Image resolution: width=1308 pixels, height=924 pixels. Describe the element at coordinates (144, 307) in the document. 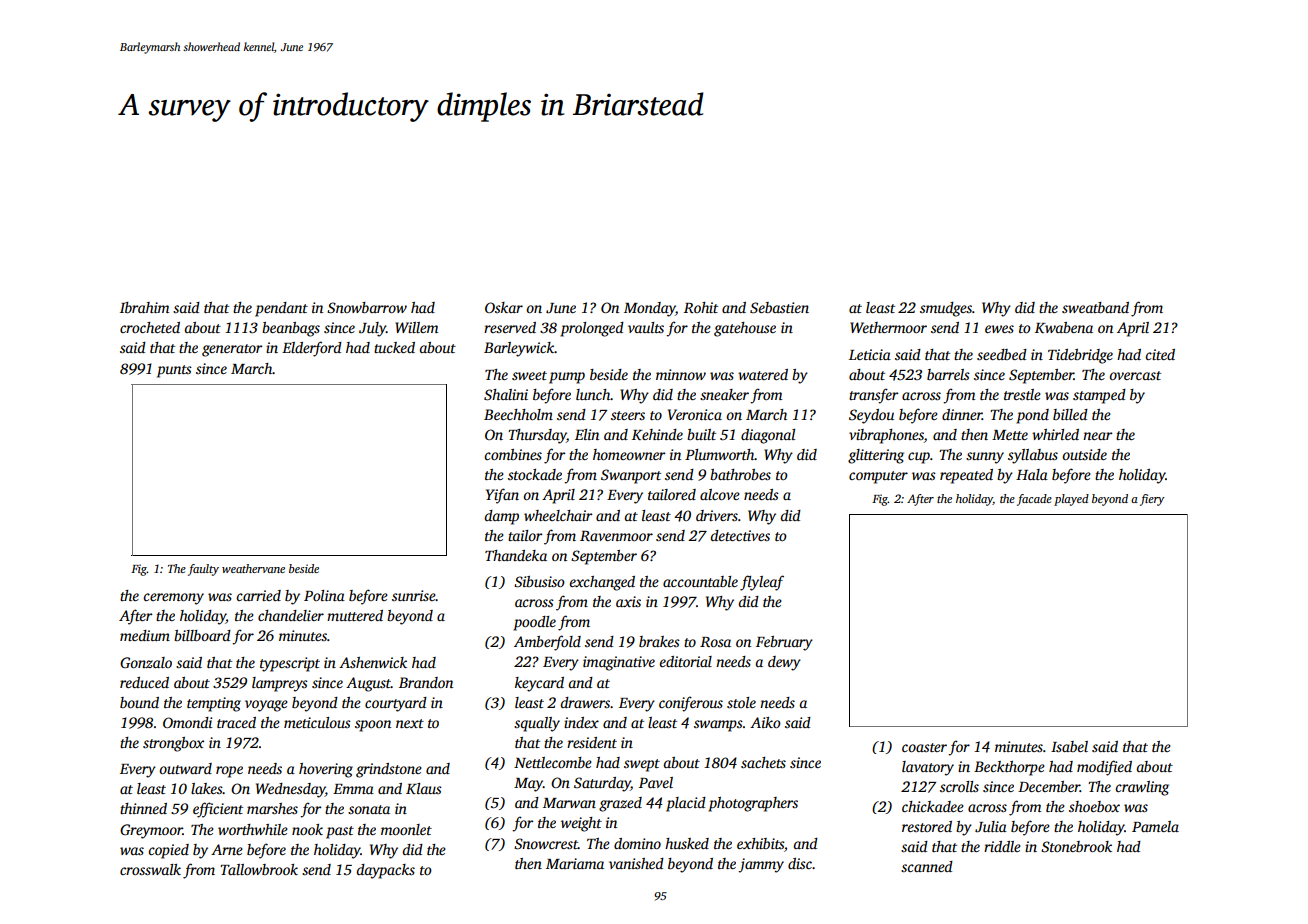

I see `Ibrahim` at that location.
